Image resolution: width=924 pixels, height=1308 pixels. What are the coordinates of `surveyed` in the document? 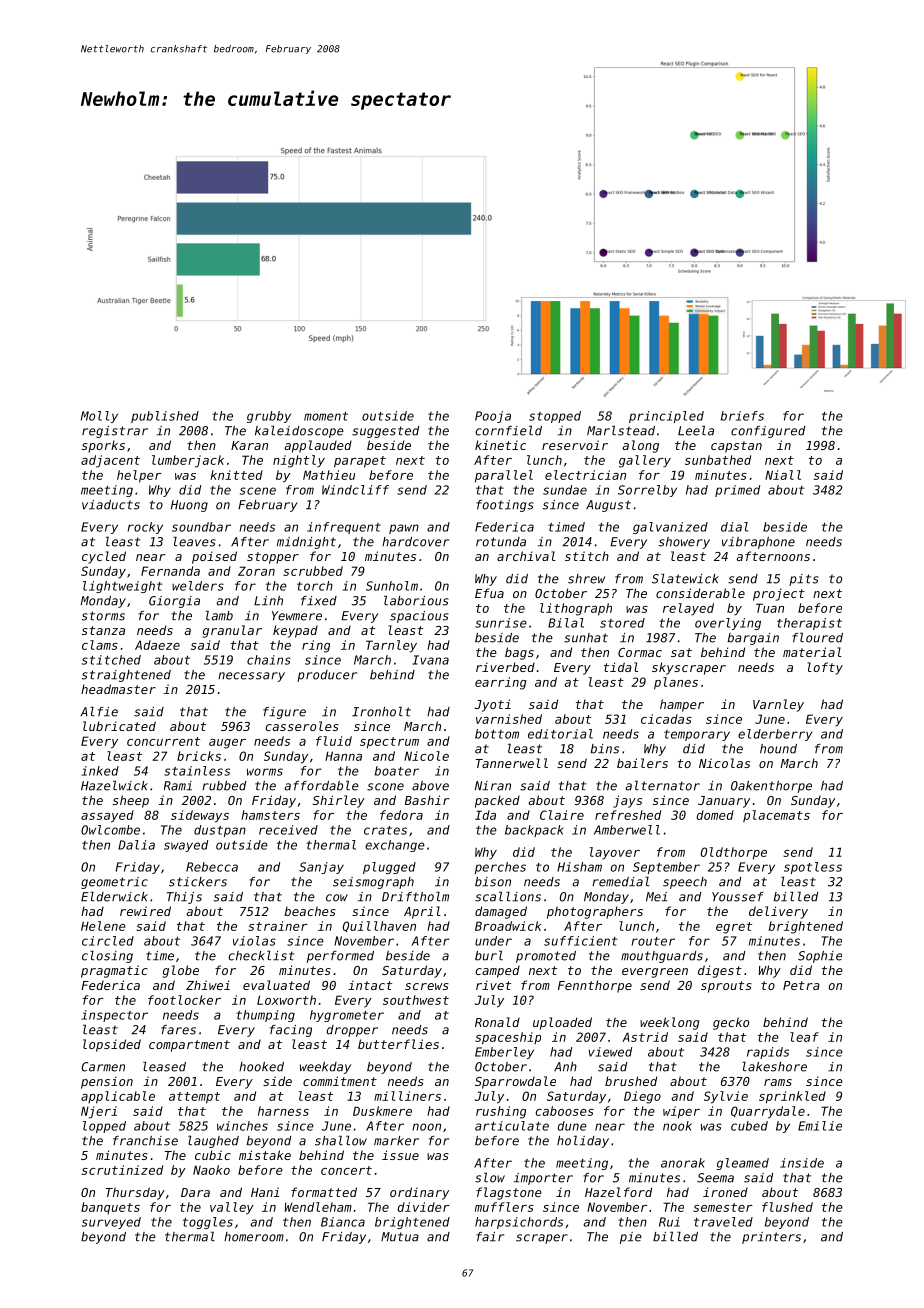 It's located at (111, 1223).
